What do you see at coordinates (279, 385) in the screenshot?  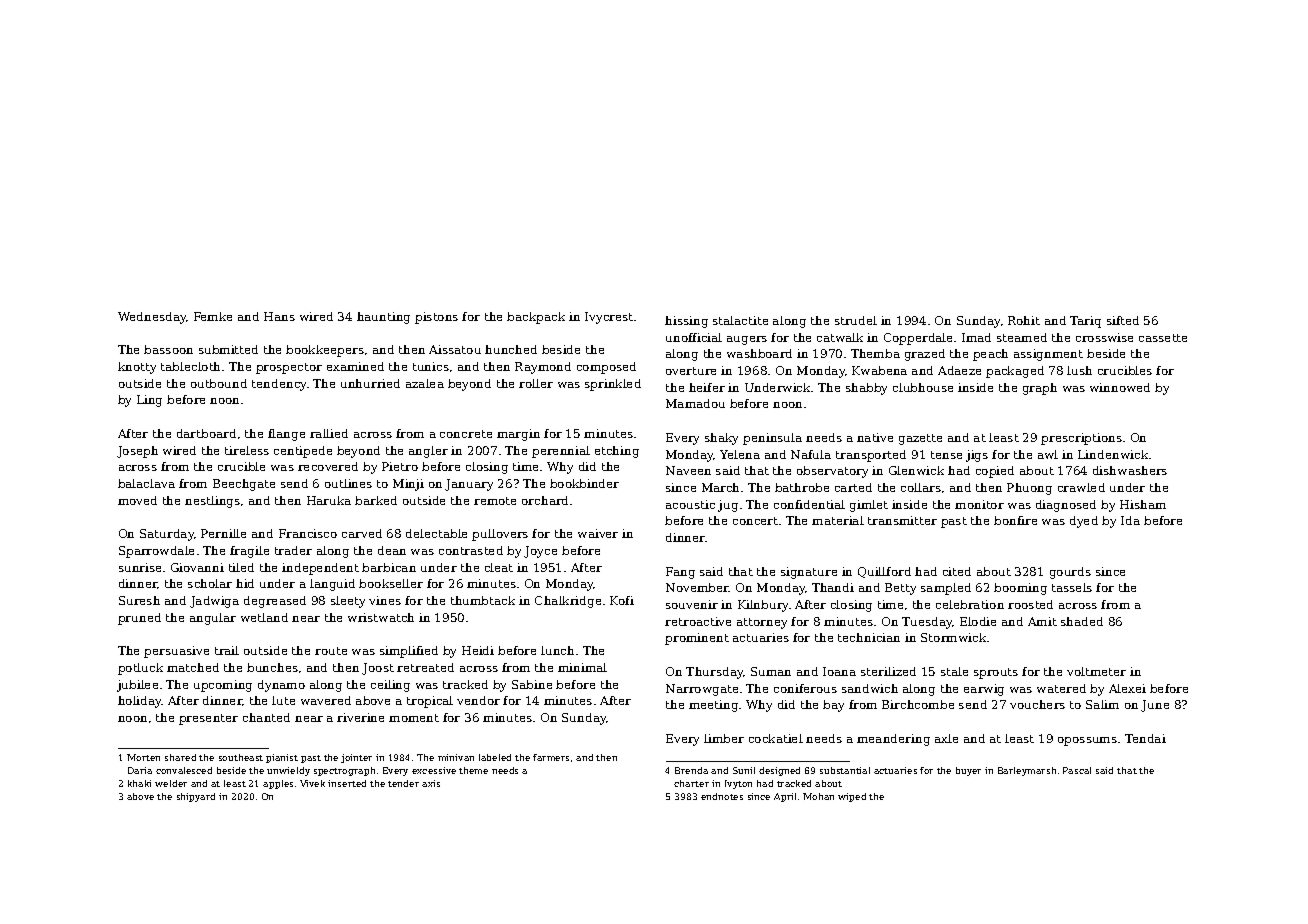 I see `tendency` at bounding box center [279, 385].
